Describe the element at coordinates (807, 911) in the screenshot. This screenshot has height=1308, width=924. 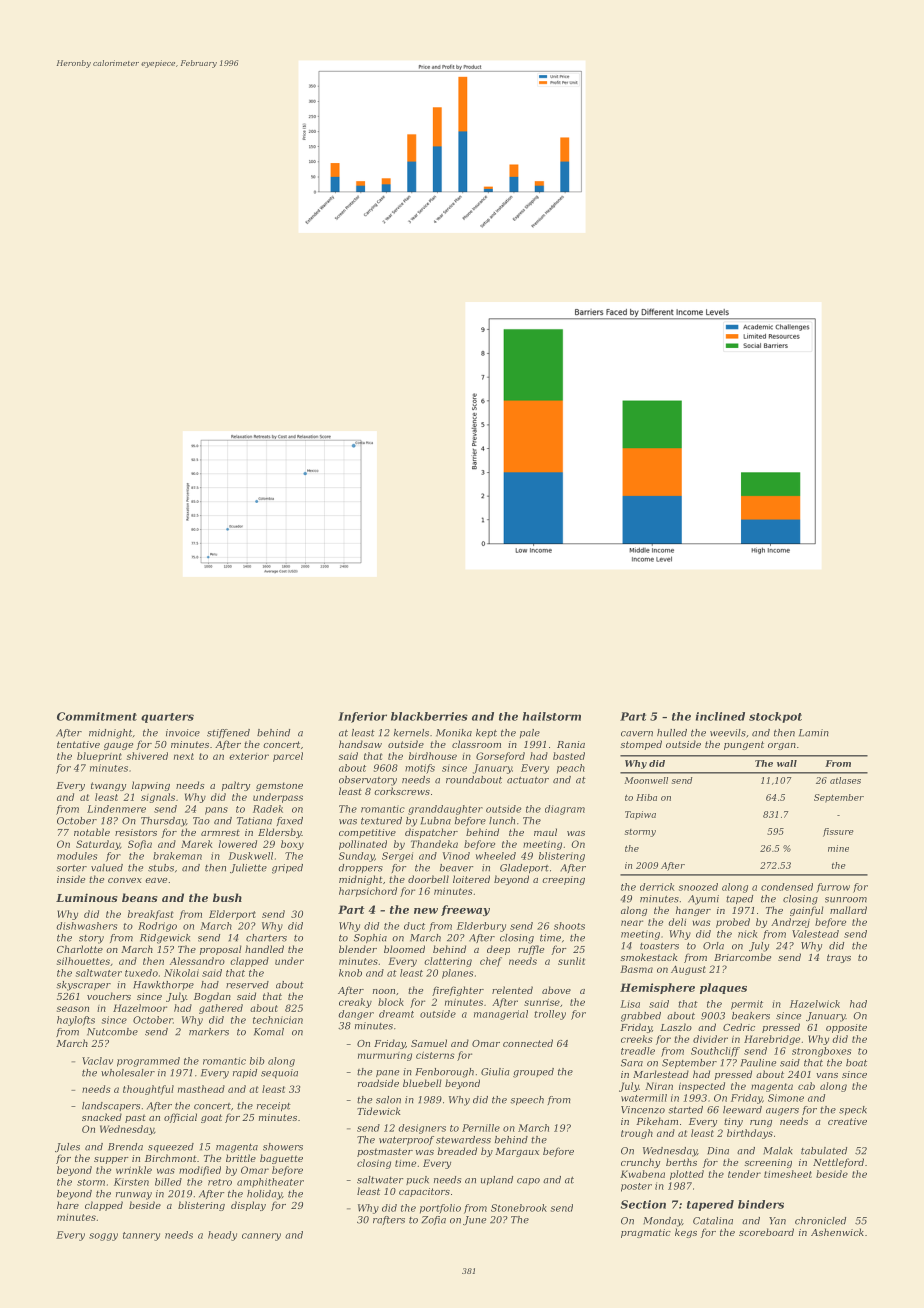
I see `gainful` at that location.
